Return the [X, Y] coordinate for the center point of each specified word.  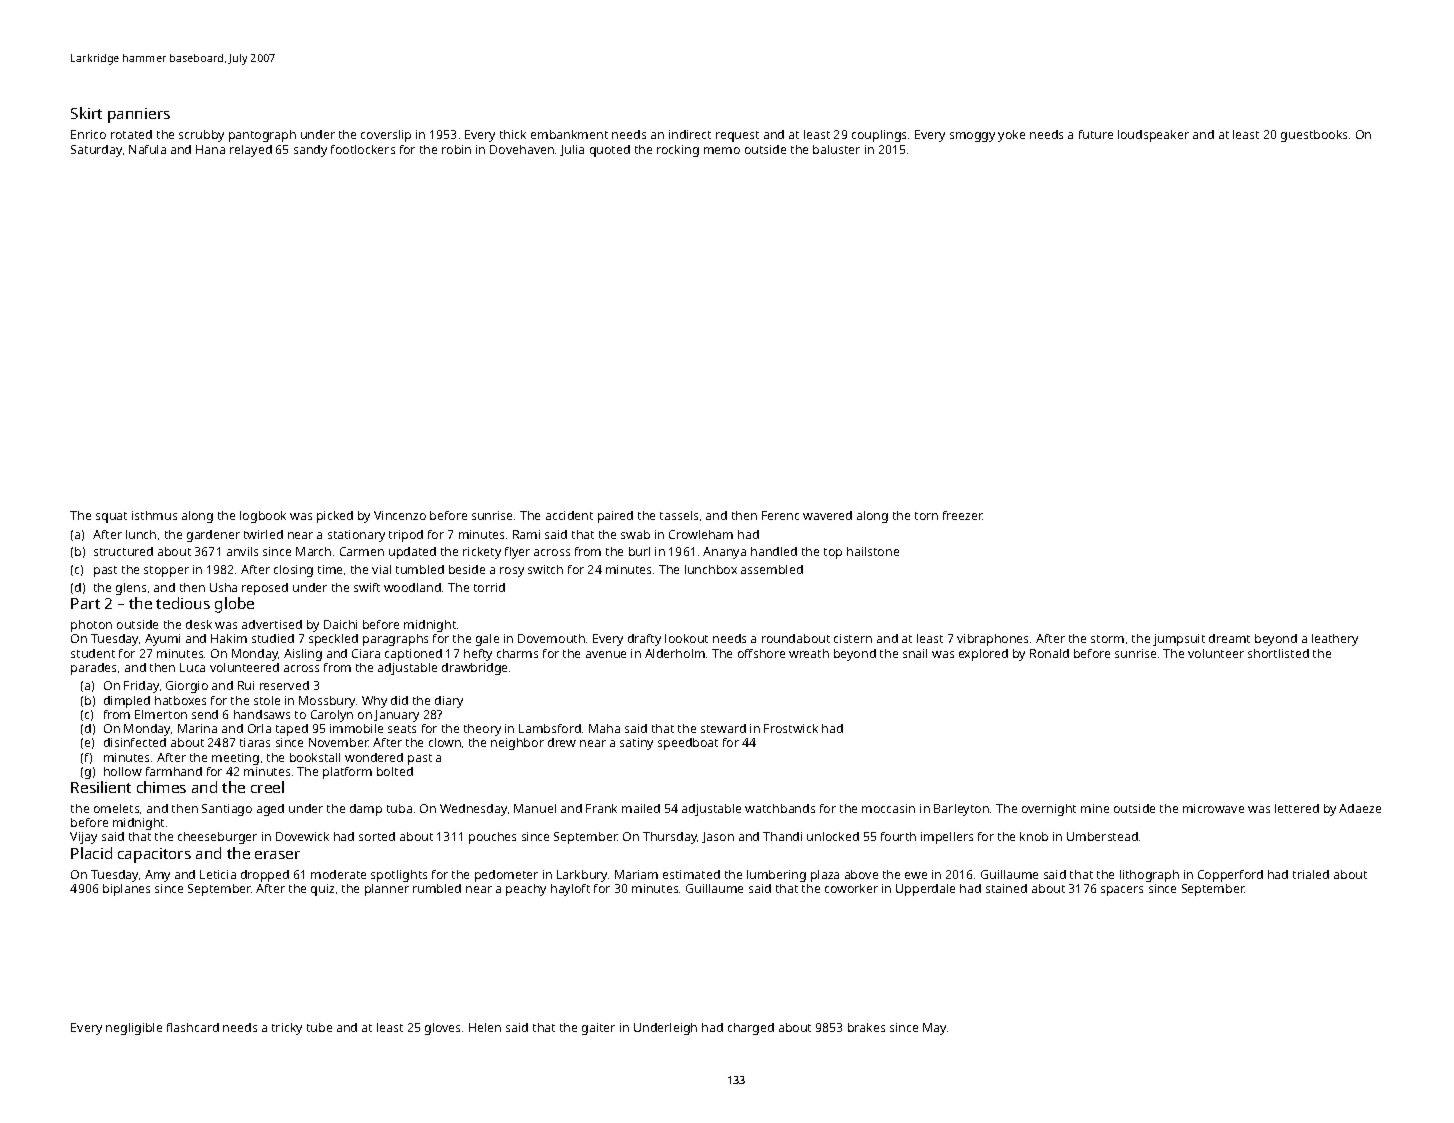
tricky [287, 1029]
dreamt [1229, 638]
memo [722, 150]
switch [545, 569]
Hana [210, 149]
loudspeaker [1153, 136]
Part [85, 603]
